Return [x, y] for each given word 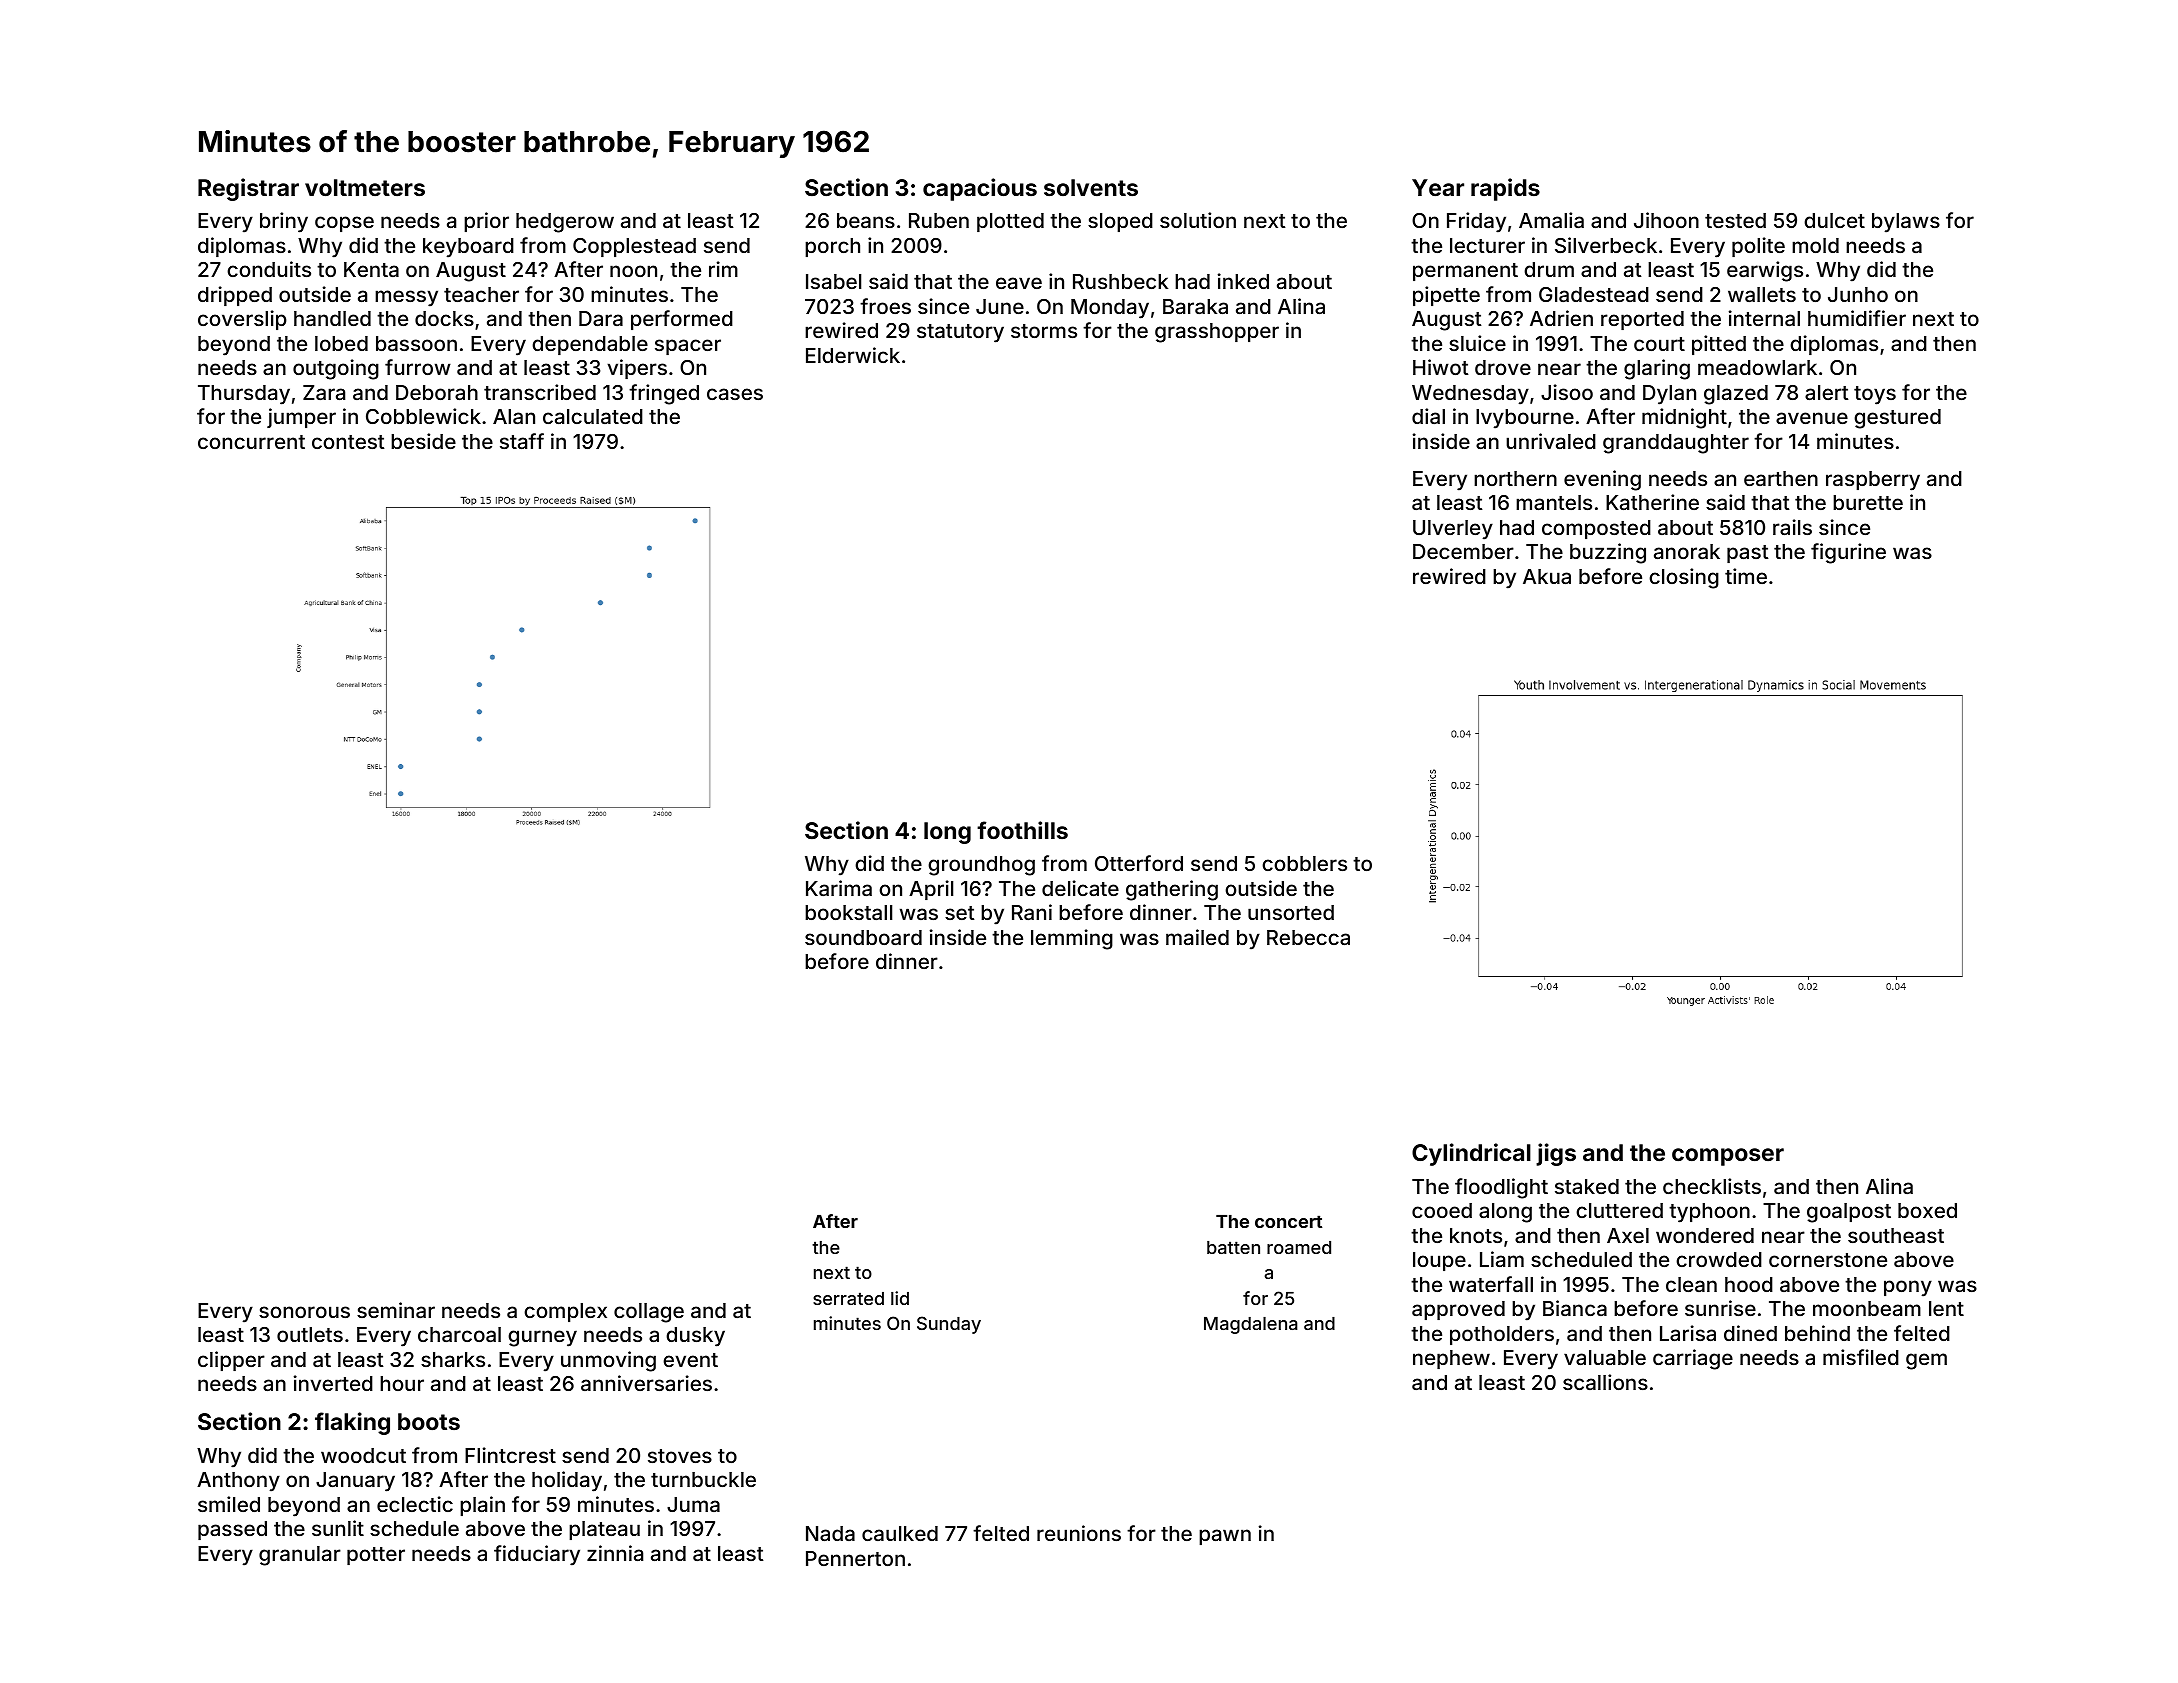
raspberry [1873, 481]
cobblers [1304, 863]
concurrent [251, 442]
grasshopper [1217, 333]
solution [1198, 220]
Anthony [238, 1482]
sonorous [304, 1312]
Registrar [248, 189]
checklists [1712, 1186]
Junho [1858, 294]
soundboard [863, 937]
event [690, 1360]
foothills [1022, 830]
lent [1946, 1308]
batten [1233, 1247]
